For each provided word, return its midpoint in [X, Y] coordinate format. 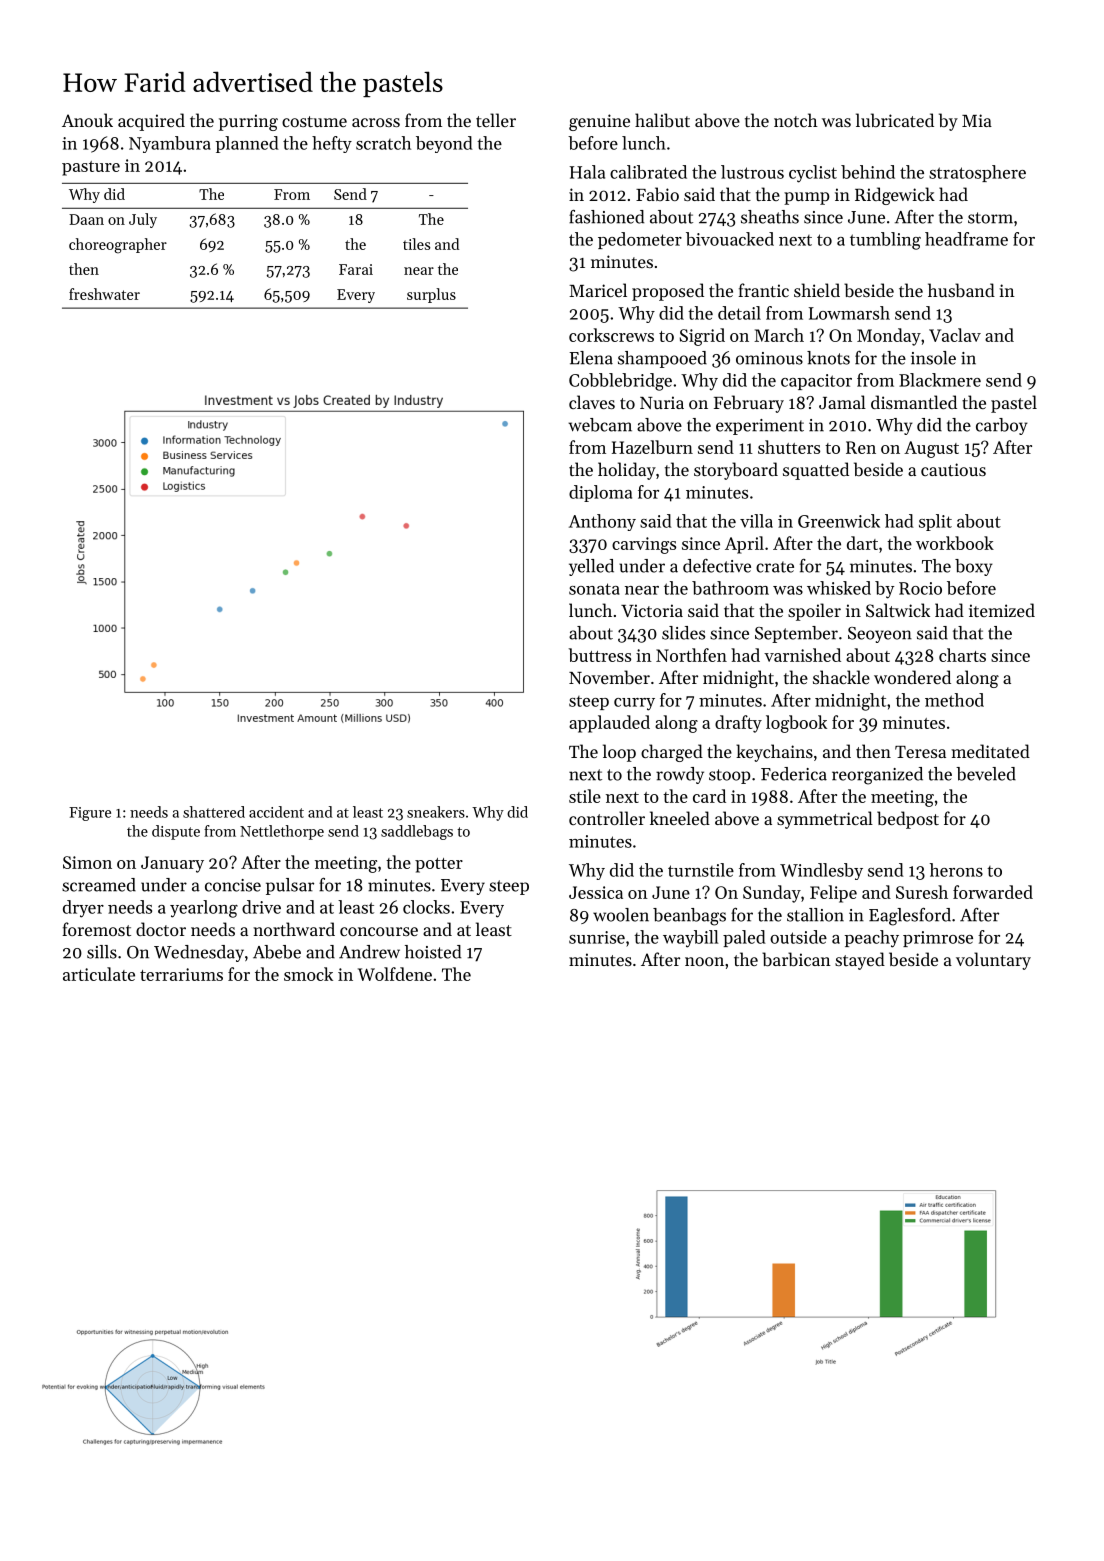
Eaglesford [910, 917]
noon [704, 961]
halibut [662, 120]
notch [796, 120]
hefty [332, 144]
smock [308, 974]
